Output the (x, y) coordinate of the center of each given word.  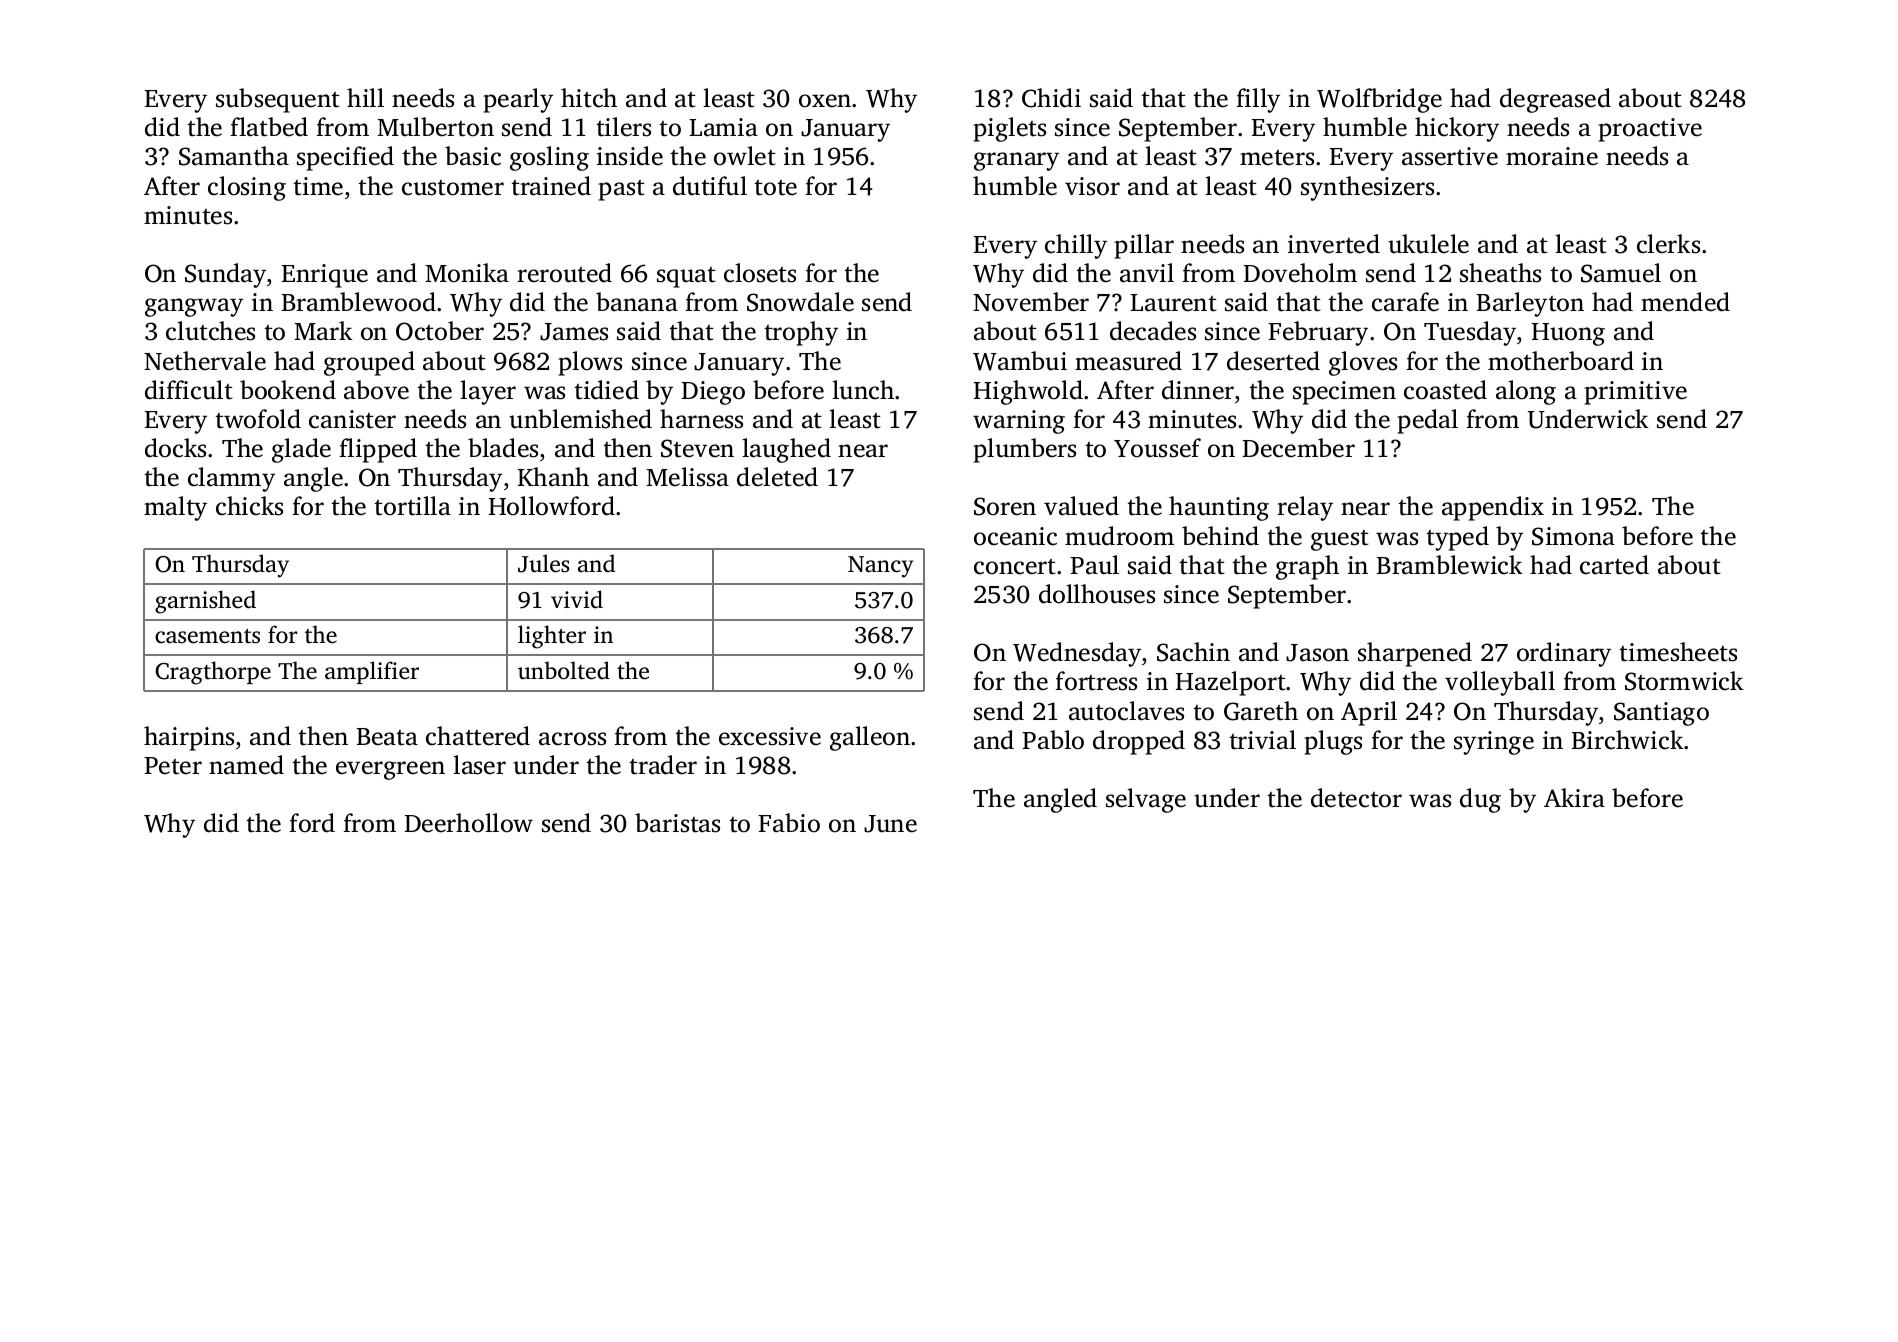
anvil (1147, 273)
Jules (544, 563)
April (1369, 713)
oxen (826, 101)
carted (1614, 565)
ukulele (1428, 244)
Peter (173, 766)
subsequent (278, 100)
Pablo (1053, 740)
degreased (1555, 100)
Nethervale (205, 361)
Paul (1094, 565)
